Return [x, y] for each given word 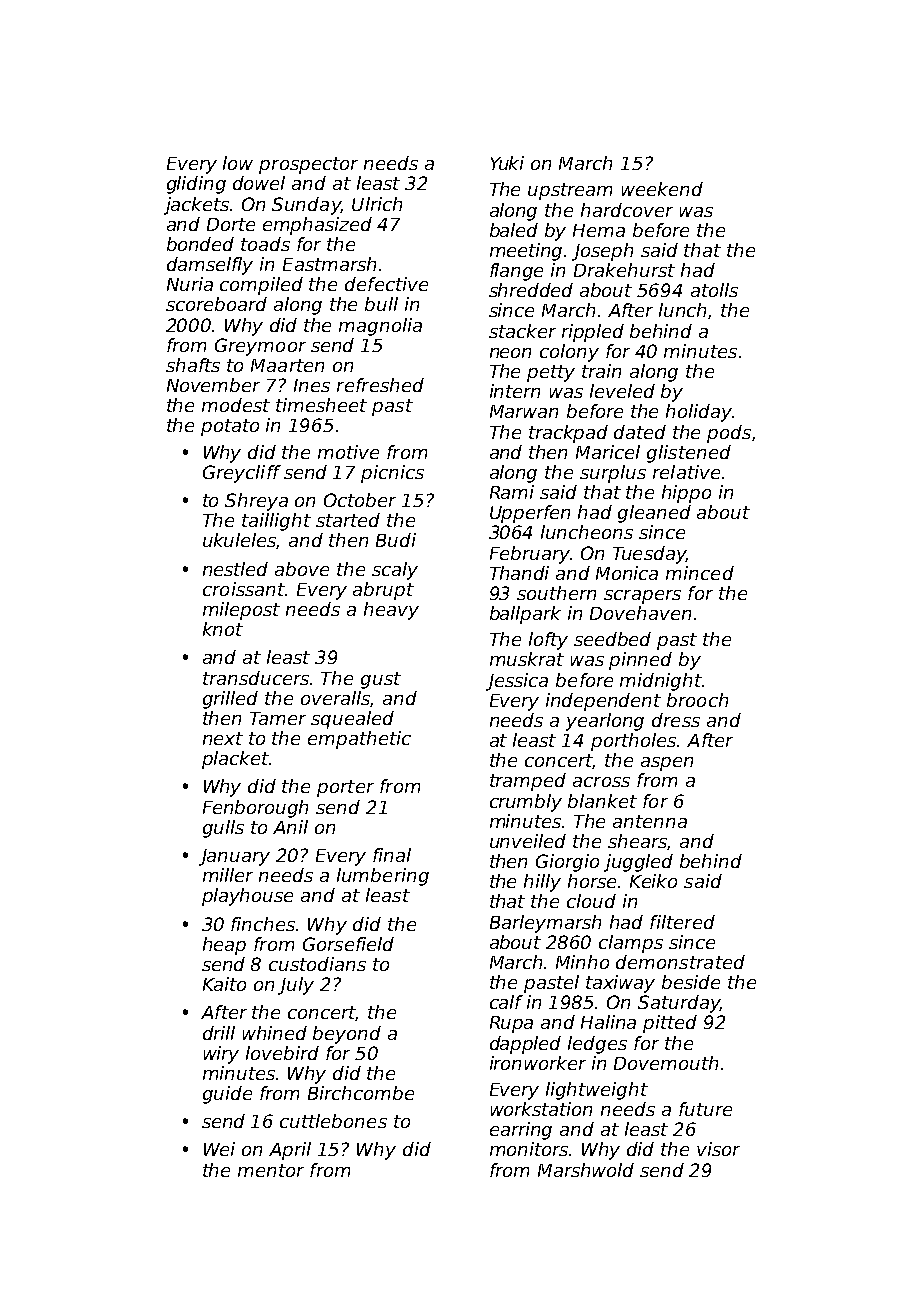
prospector [308, 165]
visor [718, 1149]
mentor [271, 1170]
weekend [662, 189]
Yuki [507, 163]
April [290, 1151]
